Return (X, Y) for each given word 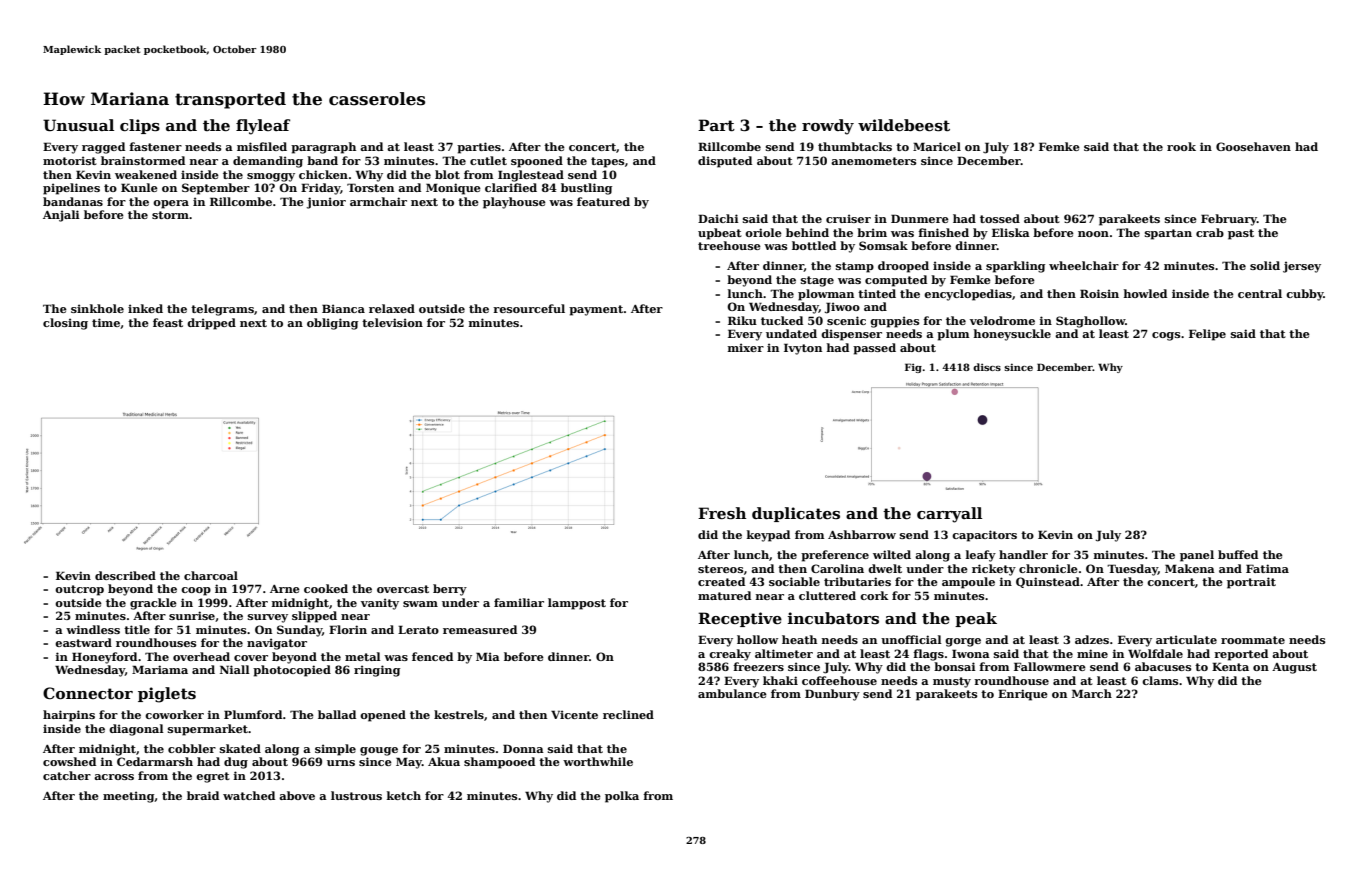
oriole (763, 232)
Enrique (1023, 695)
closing (65, 324)
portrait (1251, 583)
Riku (742, 320)
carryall (949, 515)
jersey (1302, 267)
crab (1210, 232)
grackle (153, 604)
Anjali (61, 216)
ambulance (732, 693)
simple (335, 750)
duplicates (796, 514)
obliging (332, 324)
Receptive (740, 619)
